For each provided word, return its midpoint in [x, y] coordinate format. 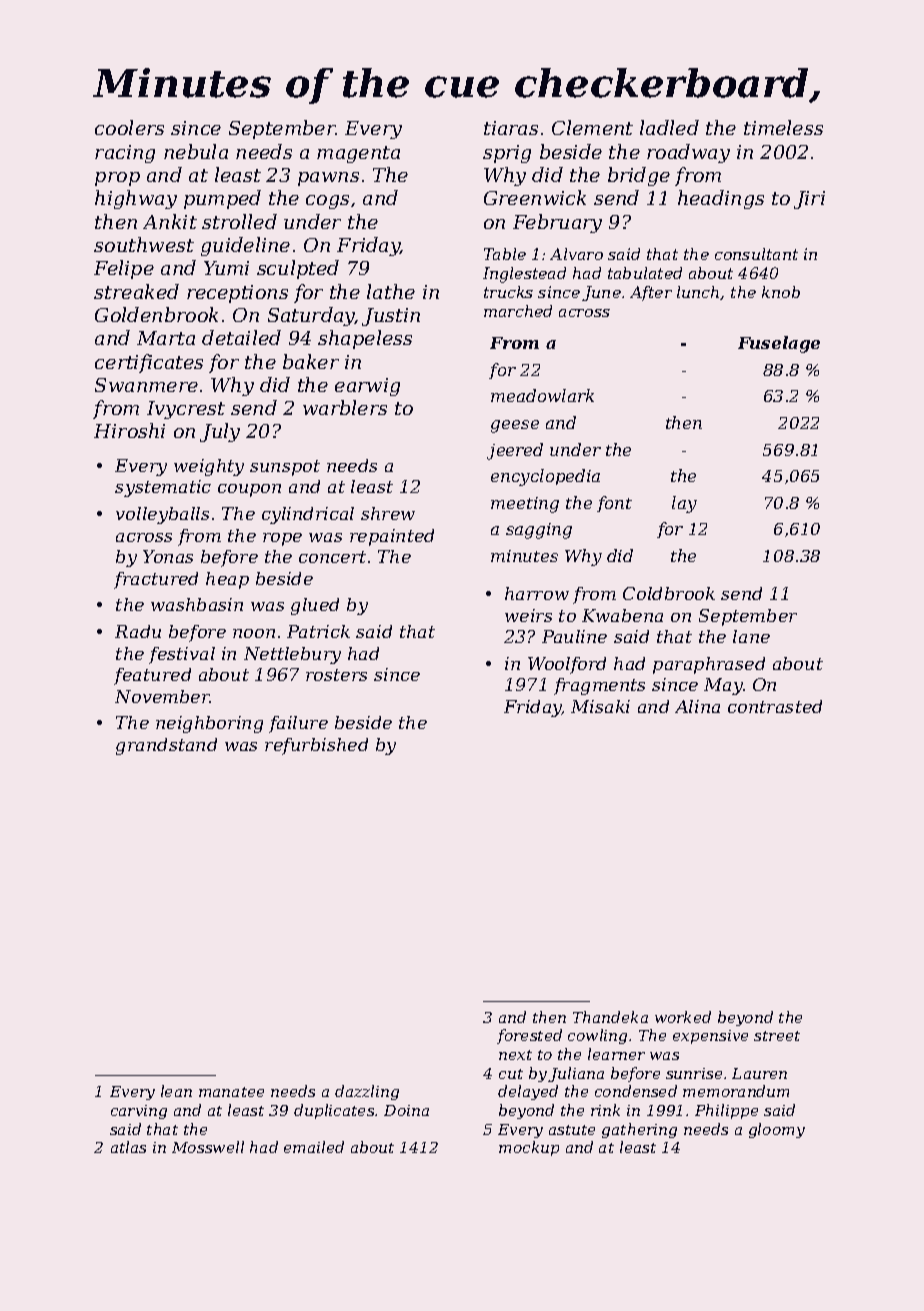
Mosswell [208, 1147]
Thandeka [610, 1017]
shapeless [365, 339]
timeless [783, 127]
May [723, 686]
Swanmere [146, 385]
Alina [697, 706]
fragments [599, 686]
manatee [231, 1092]
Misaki [600, 706]
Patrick [318, 631]
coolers [129, 127]
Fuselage [779, 344]
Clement [592, 127]
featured [152, 676]
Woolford [567, 665]
